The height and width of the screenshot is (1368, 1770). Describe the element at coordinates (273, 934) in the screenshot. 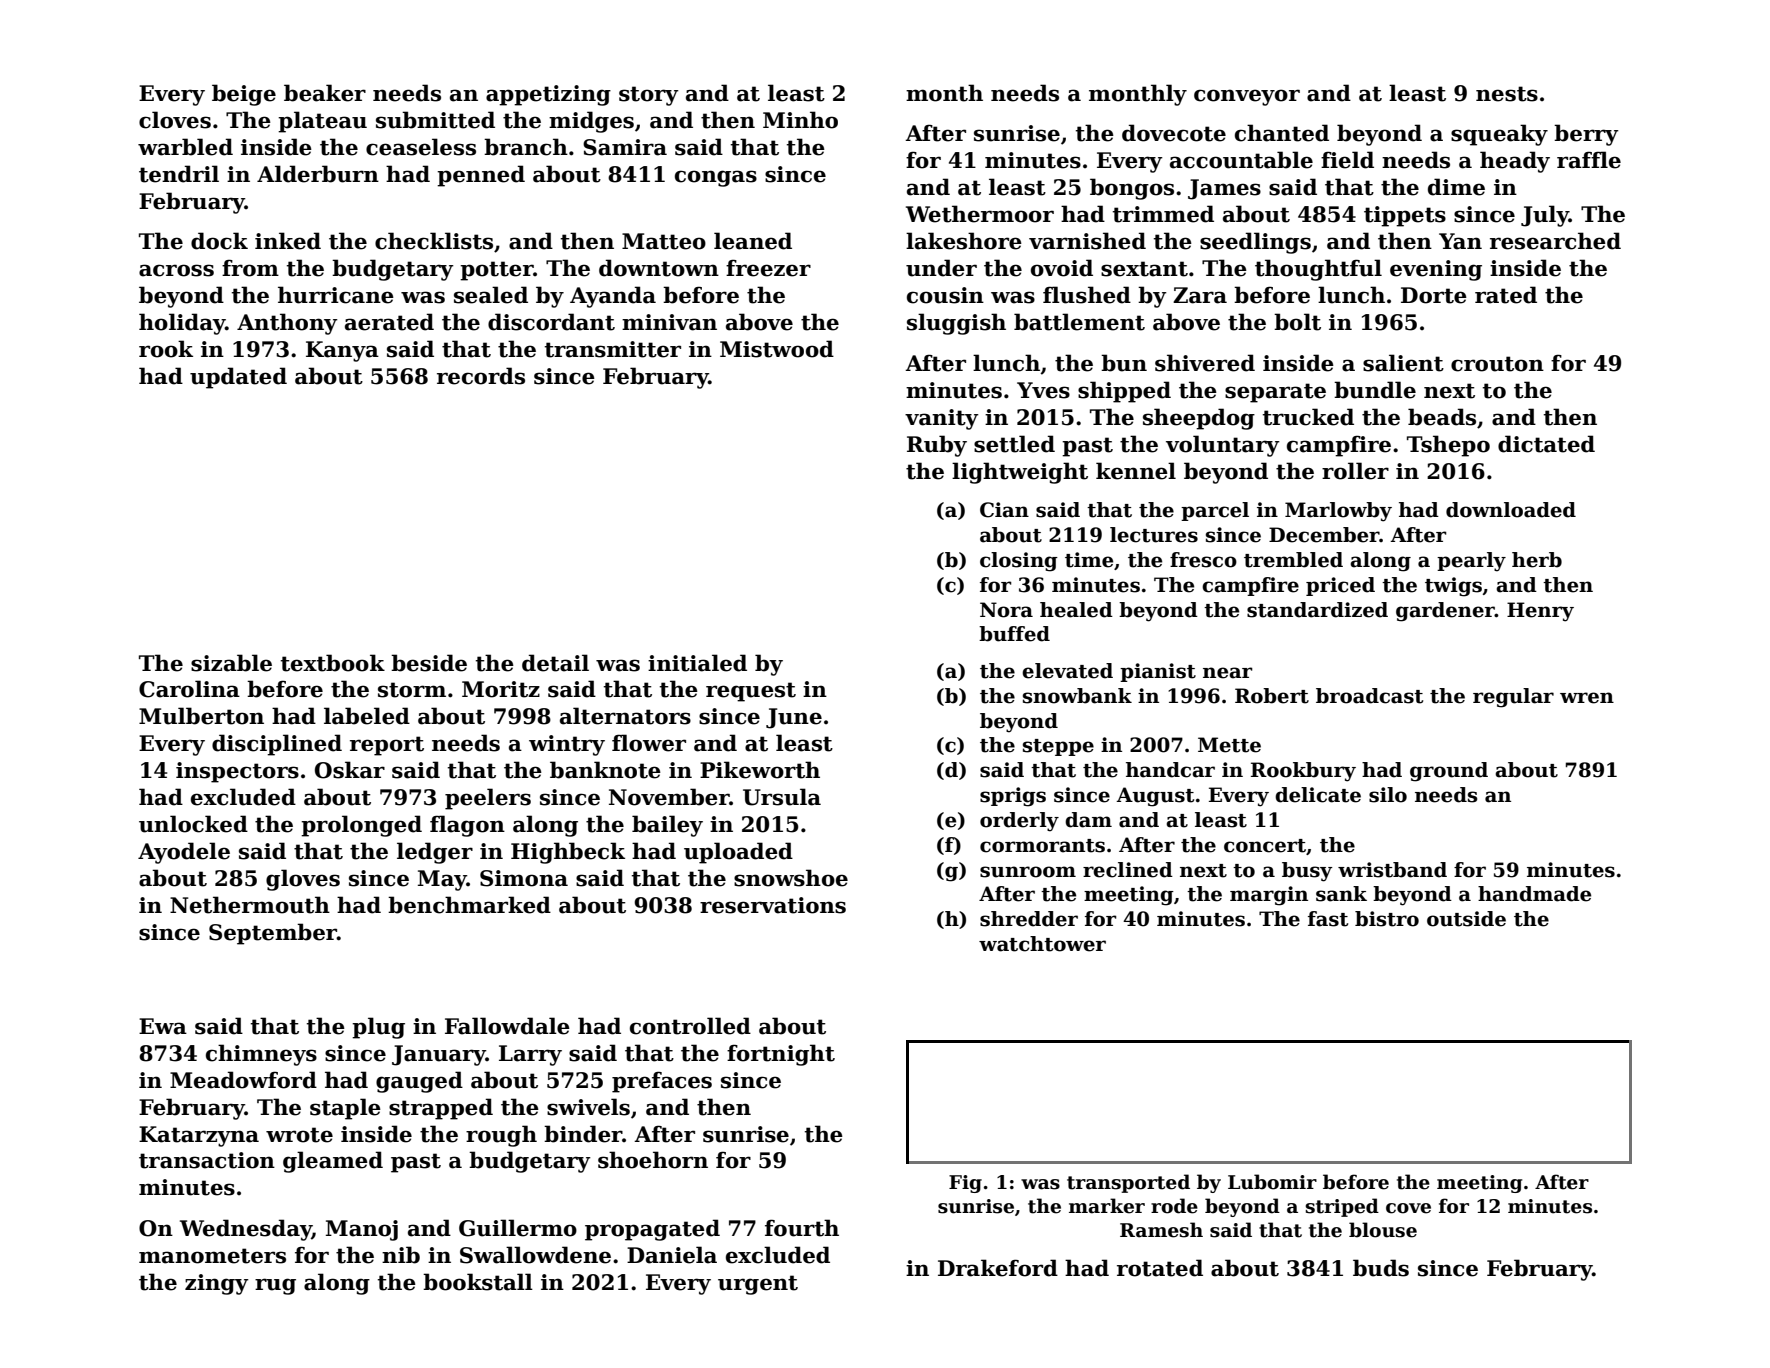

I see `September` at that location.
